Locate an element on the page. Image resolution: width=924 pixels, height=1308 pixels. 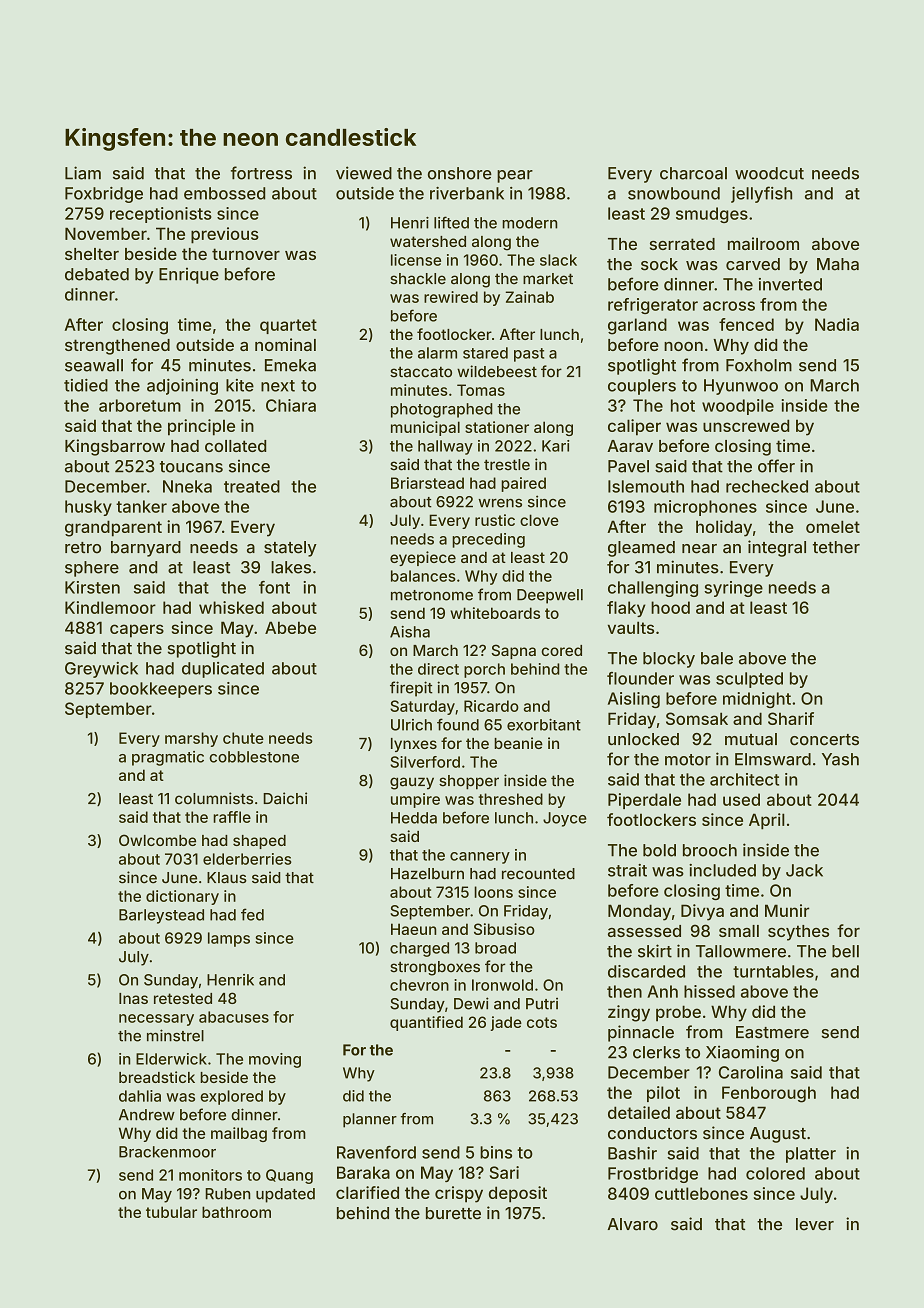
Briarstead is located at coordinates (427, 483).
